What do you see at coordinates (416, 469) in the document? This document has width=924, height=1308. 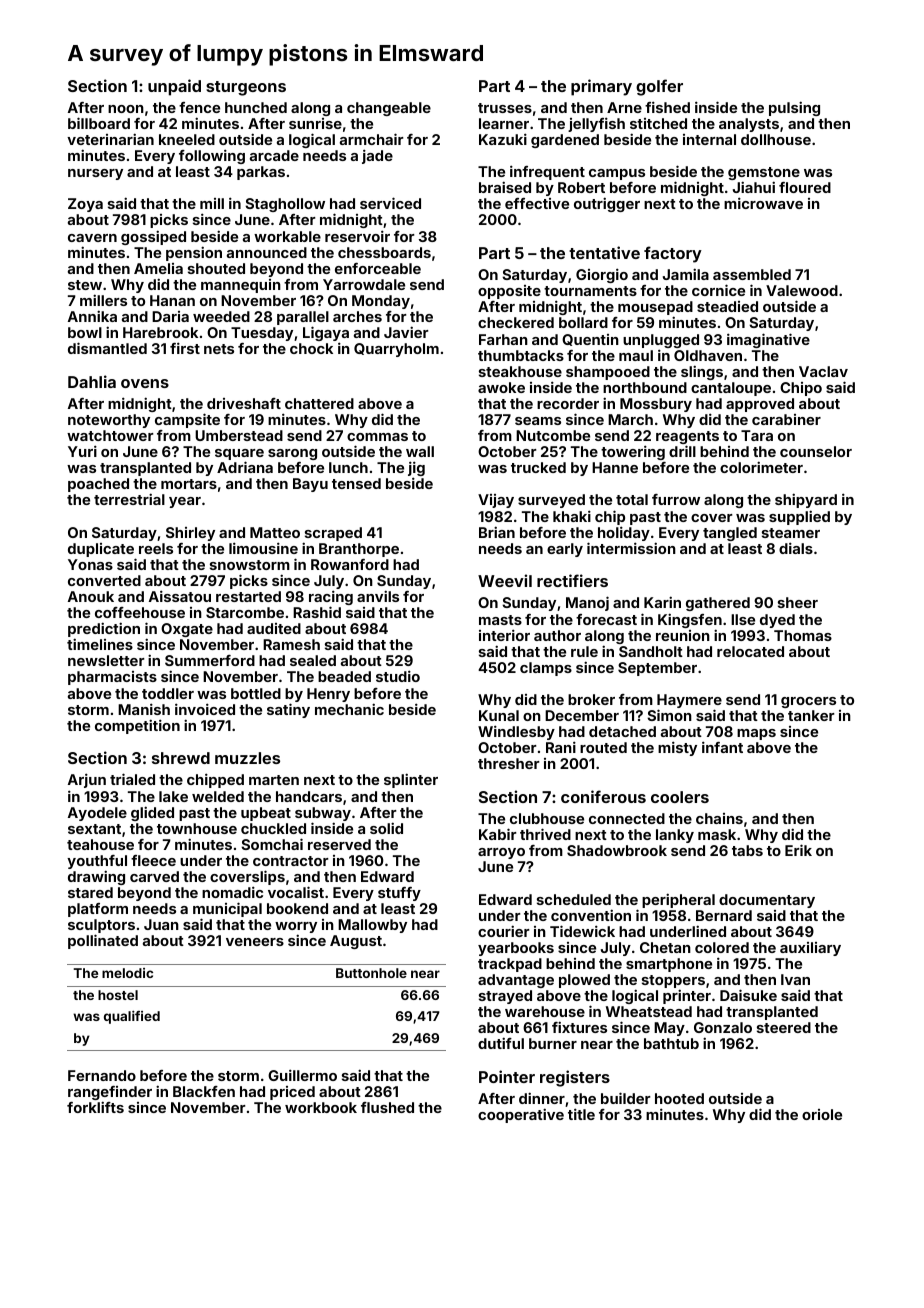 I see `jig` at bounding box center [416, 469].
